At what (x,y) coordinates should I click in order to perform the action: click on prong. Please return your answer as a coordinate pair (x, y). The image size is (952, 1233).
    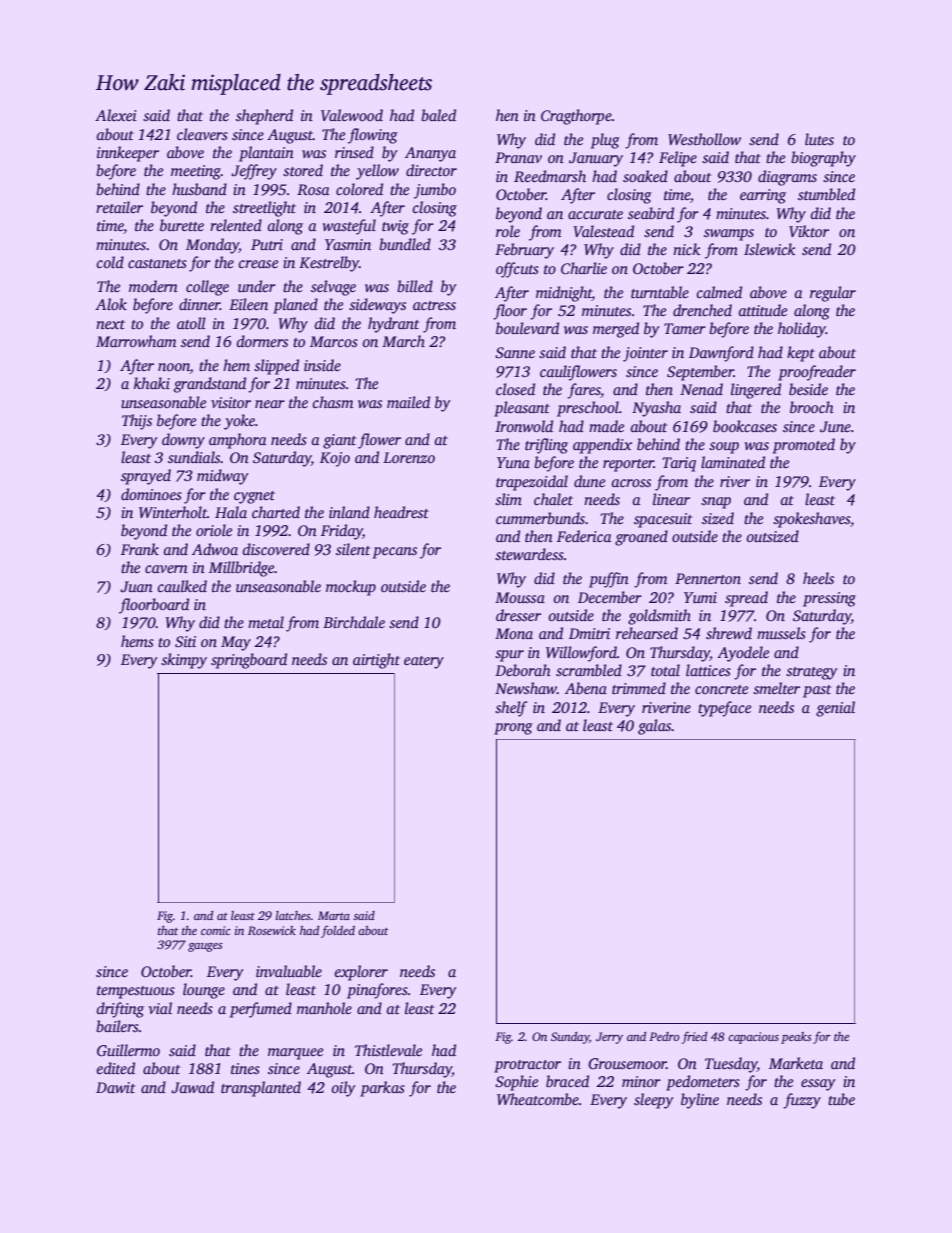
    Looking at the image, I should click on (513, 729).
